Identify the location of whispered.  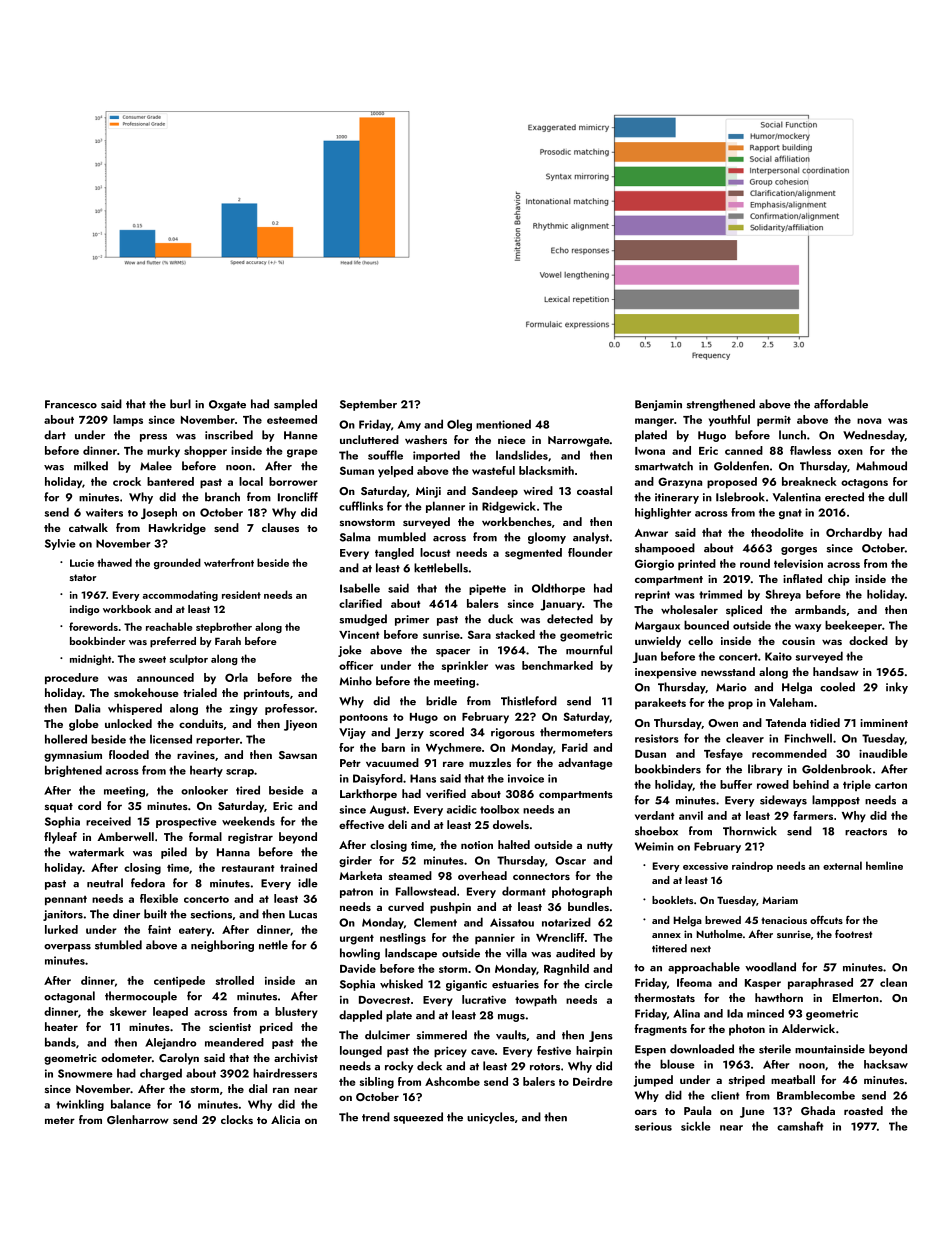
(135, 709).
